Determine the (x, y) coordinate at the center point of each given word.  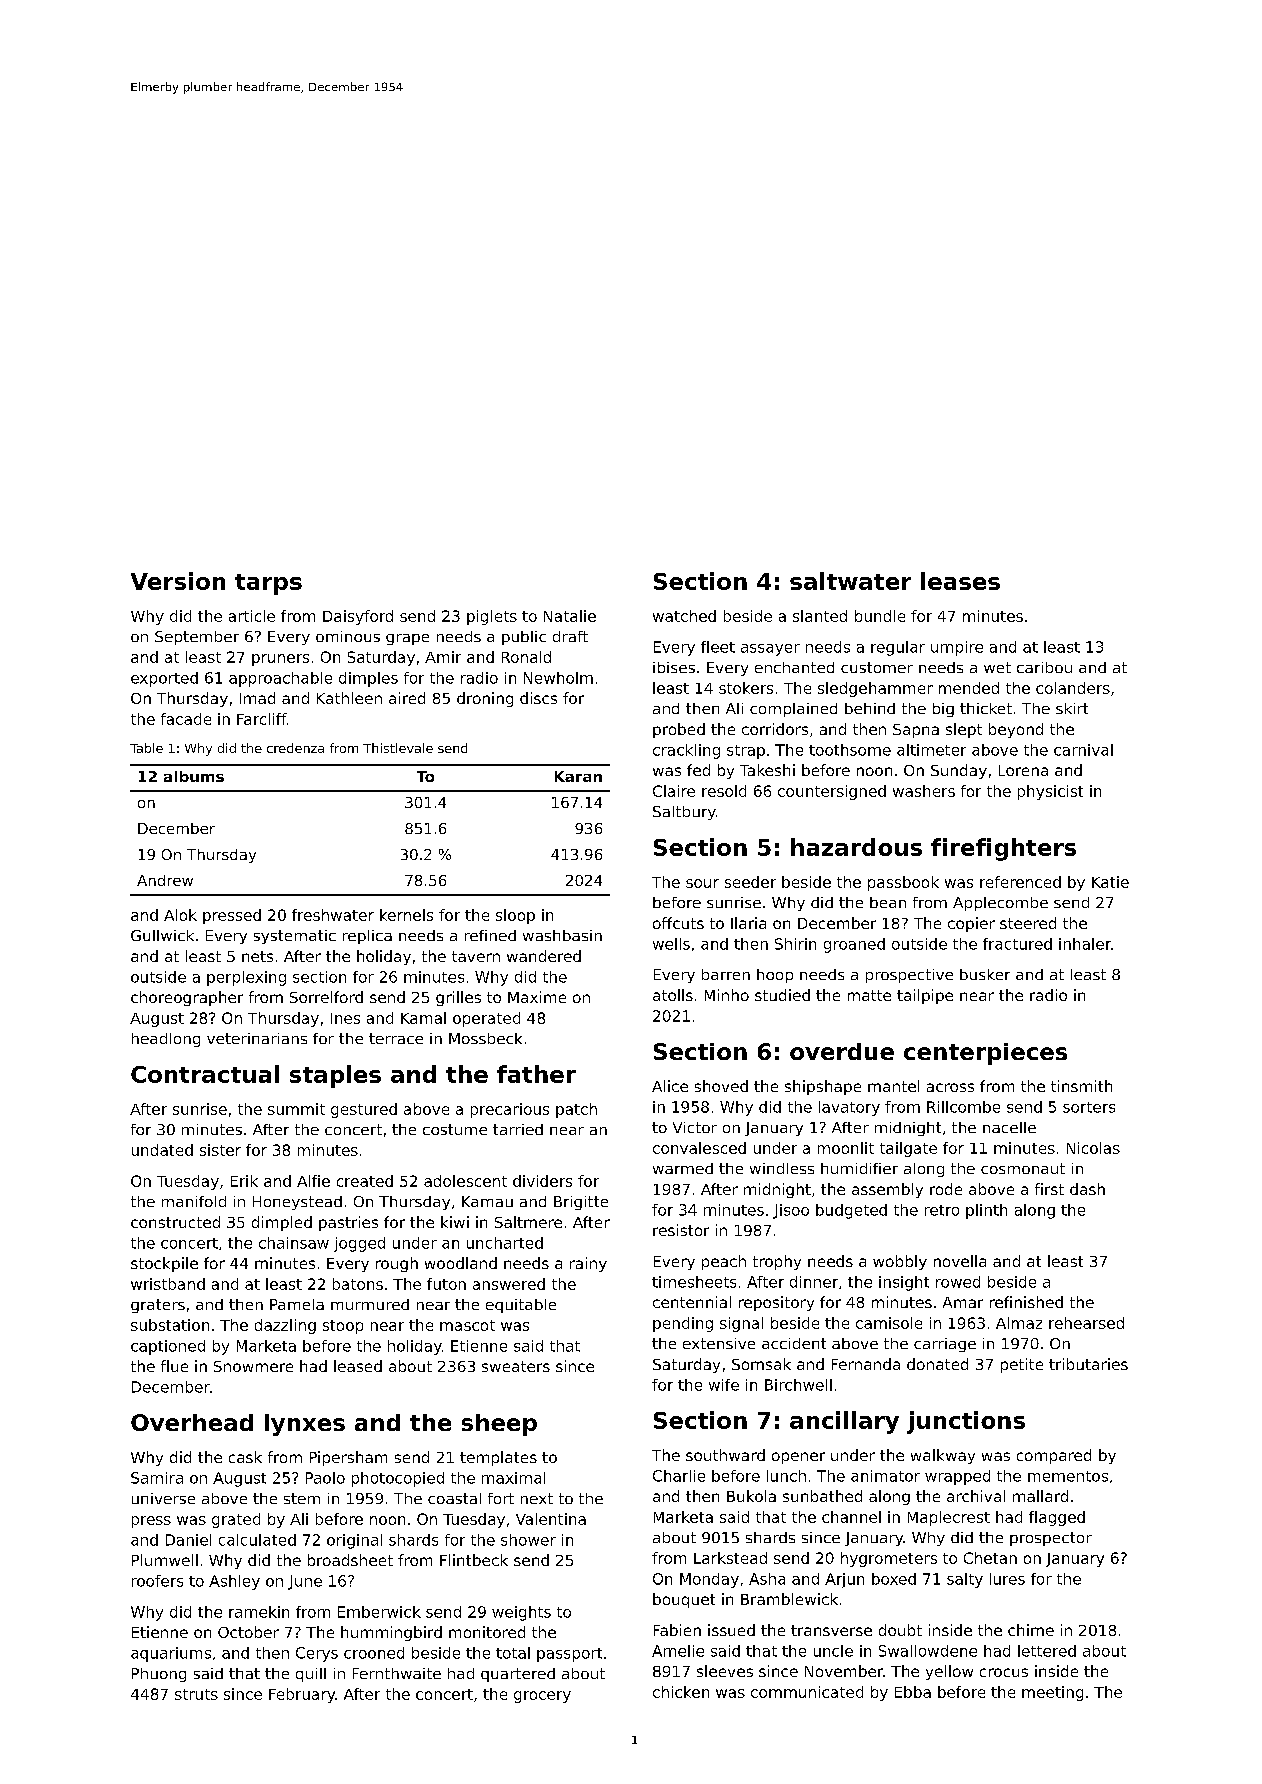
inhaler (1085, 944)
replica (367, 937)
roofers (157, 1581)
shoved (721, 1086)
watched (684, 616)
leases (960, 581)
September (197, 638)
